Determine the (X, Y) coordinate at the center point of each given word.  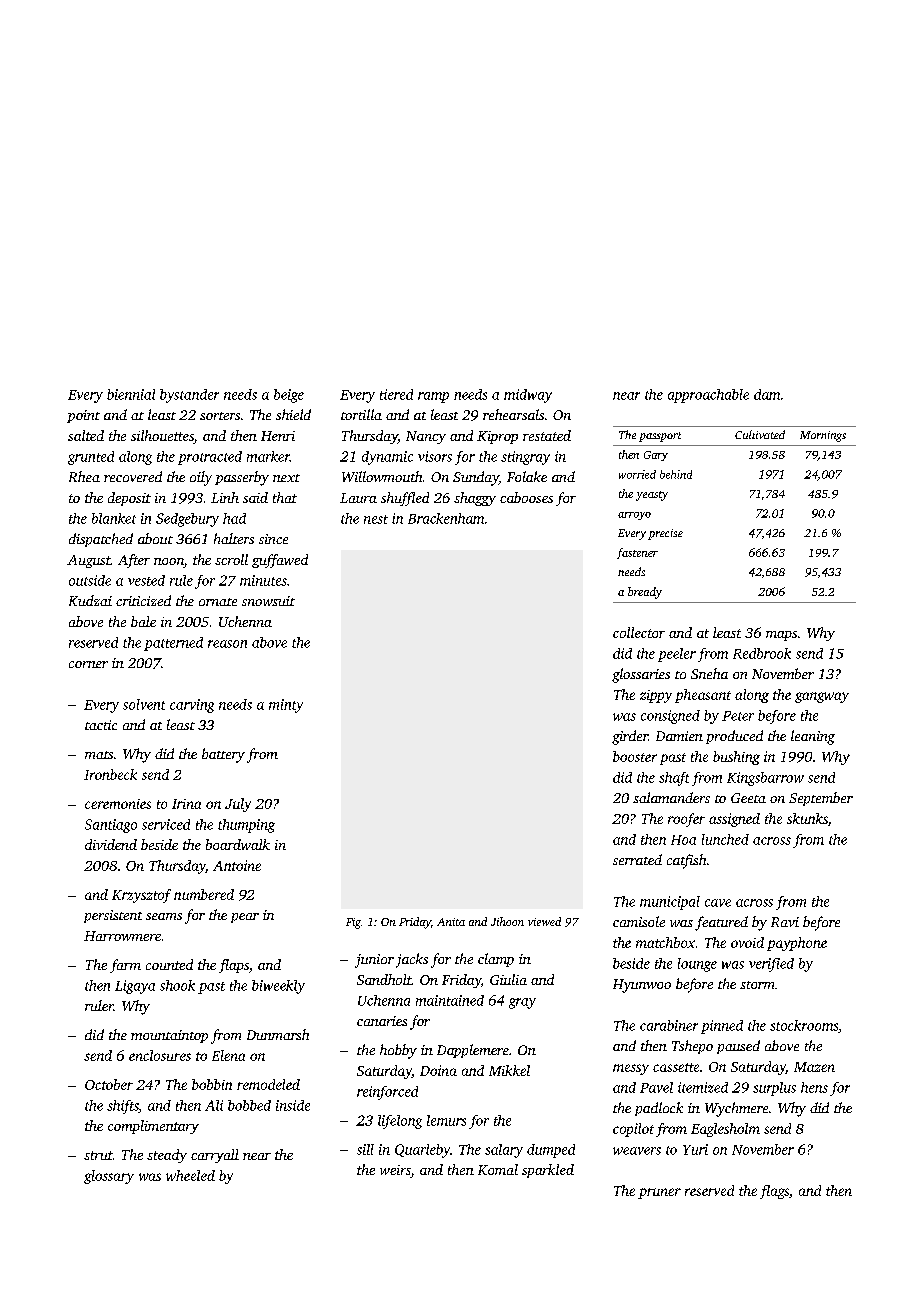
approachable (708, 396)
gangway (822, 697)
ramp (433, 397)
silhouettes (162, 437)
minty (286, 706)
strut (98, 1155)
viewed (544, 921)
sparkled (548, 1171)
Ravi (785, 922)
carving (192, 706)
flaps (234, 966)
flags (774, 1192)
